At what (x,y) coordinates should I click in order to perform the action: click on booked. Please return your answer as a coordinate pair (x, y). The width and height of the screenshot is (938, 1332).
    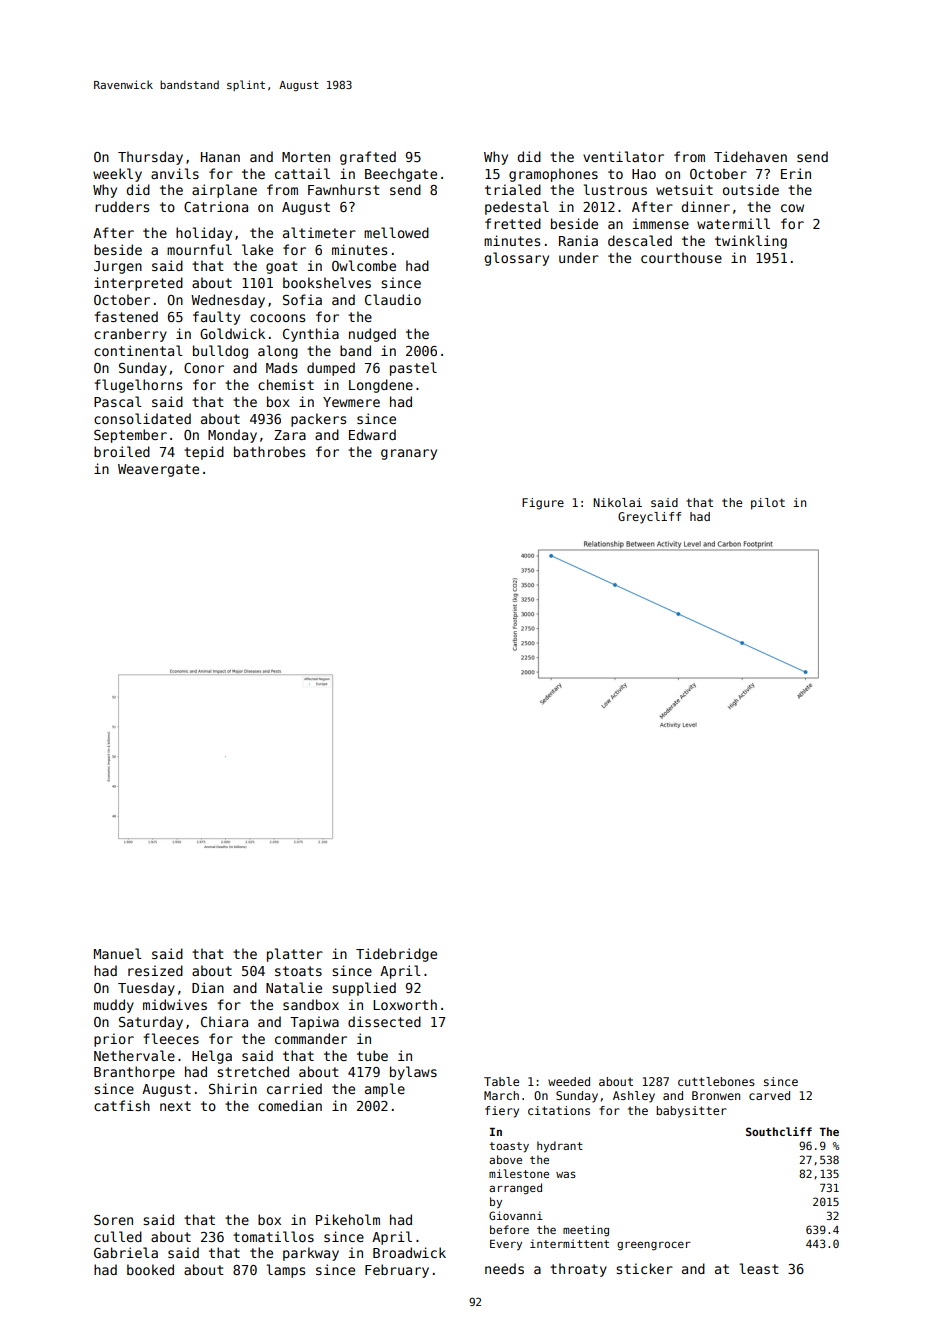
    Looking at the image, I should click on (150, 1269).
